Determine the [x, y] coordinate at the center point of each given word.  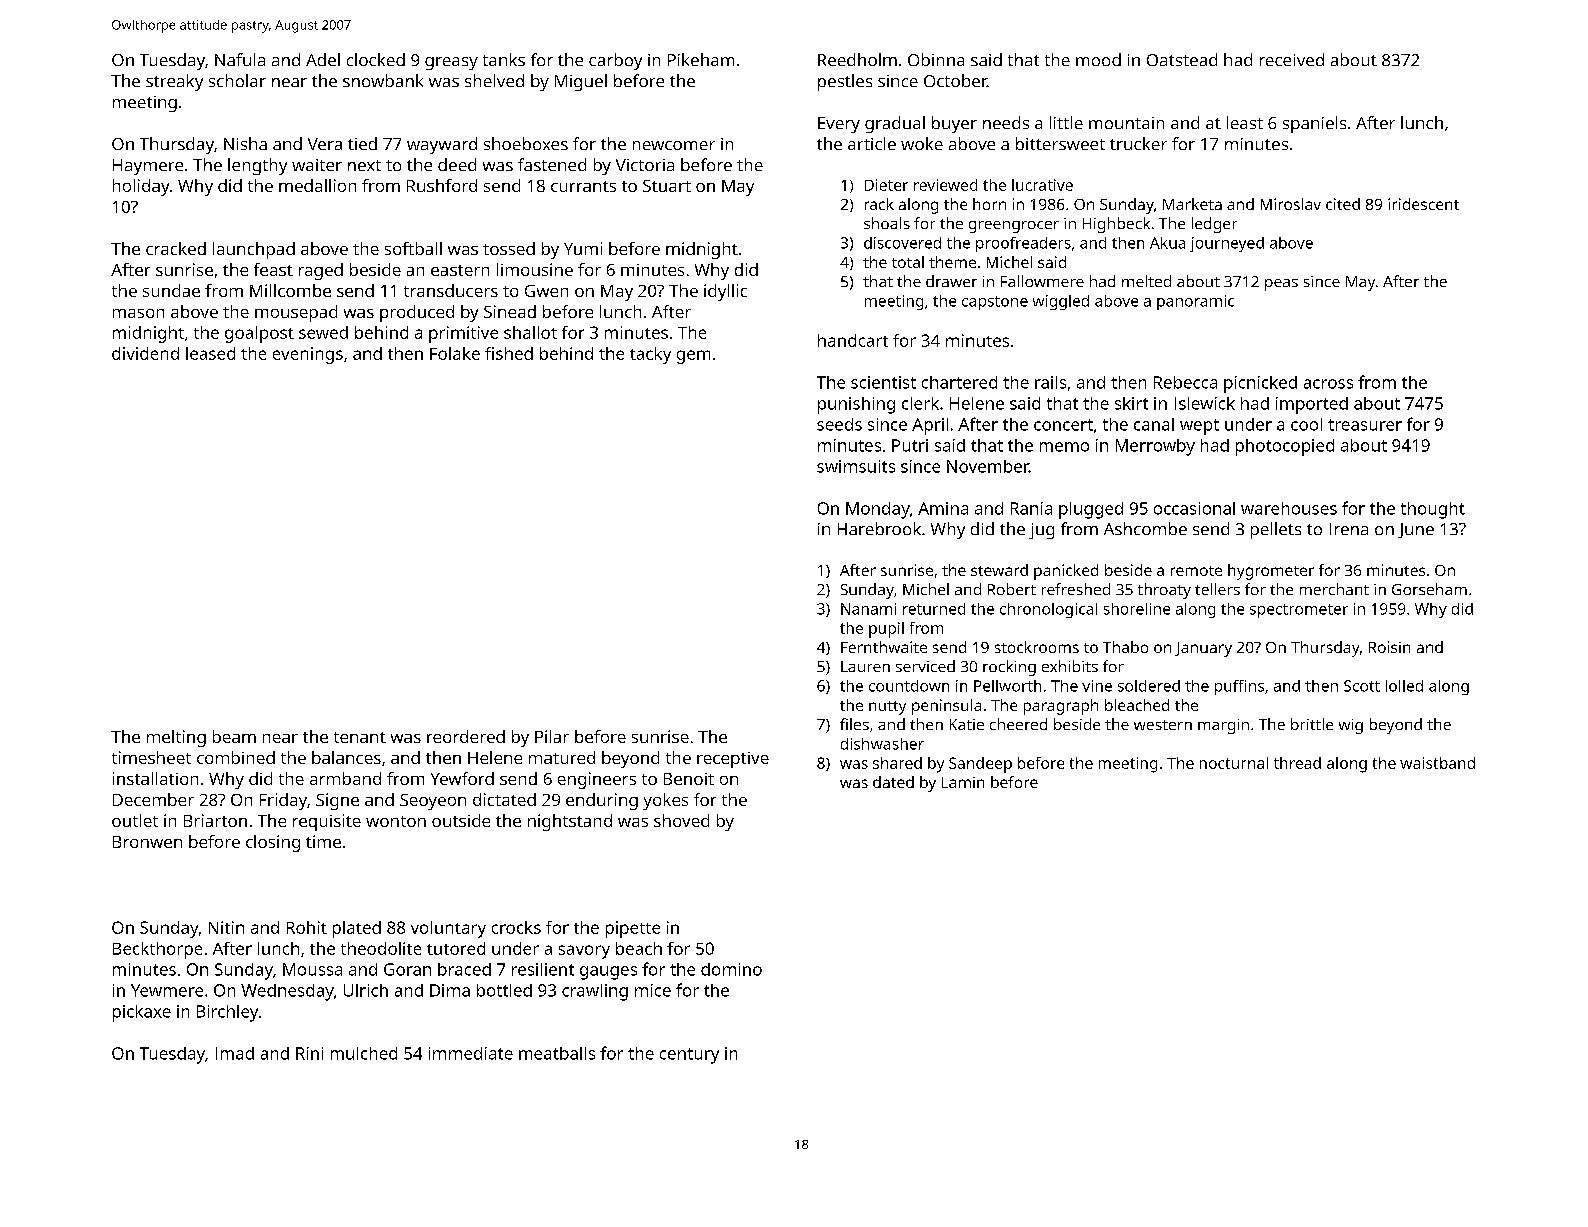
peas [1281, 285]
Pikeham [701, 59]
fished [509, 353]
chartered [959, 382]
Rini [309, 1053]
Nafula [240, 59]
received [1292, 59]
